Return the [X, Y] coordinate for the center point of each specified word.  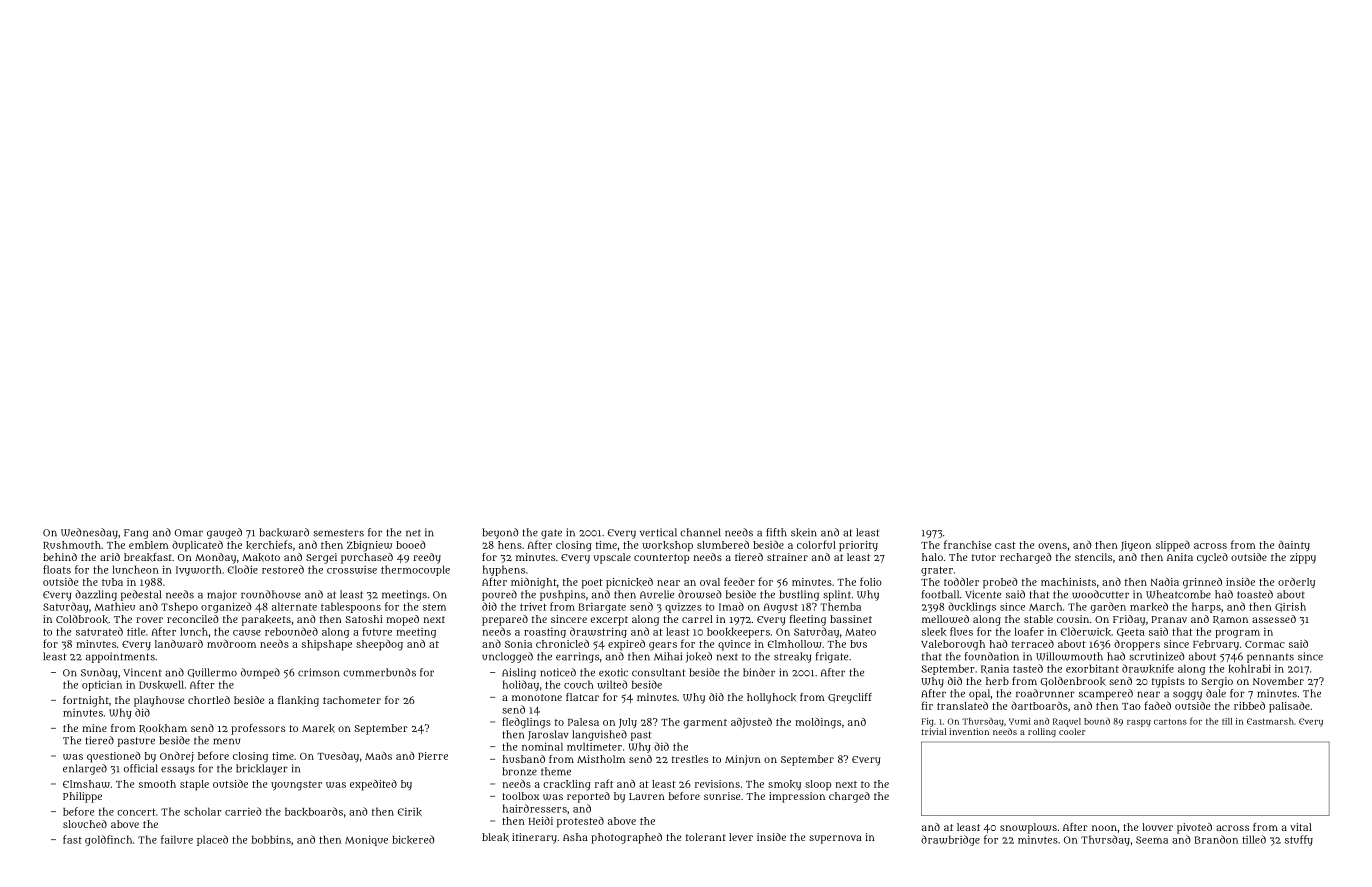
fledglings [526, 723]
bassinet [851, 619]
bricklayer [262, 769]
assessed [1274, 619]
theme [556, 771]
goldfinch [108, 840]
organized [226, 607]
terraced [1033, 644]
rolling [1042, 732]
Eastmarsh [1270, 721]
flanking [298, 701]
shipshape [327, 645]
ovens [1052, 546]
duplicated [197, 546]
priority [858, 546]
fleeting [808, 620]
